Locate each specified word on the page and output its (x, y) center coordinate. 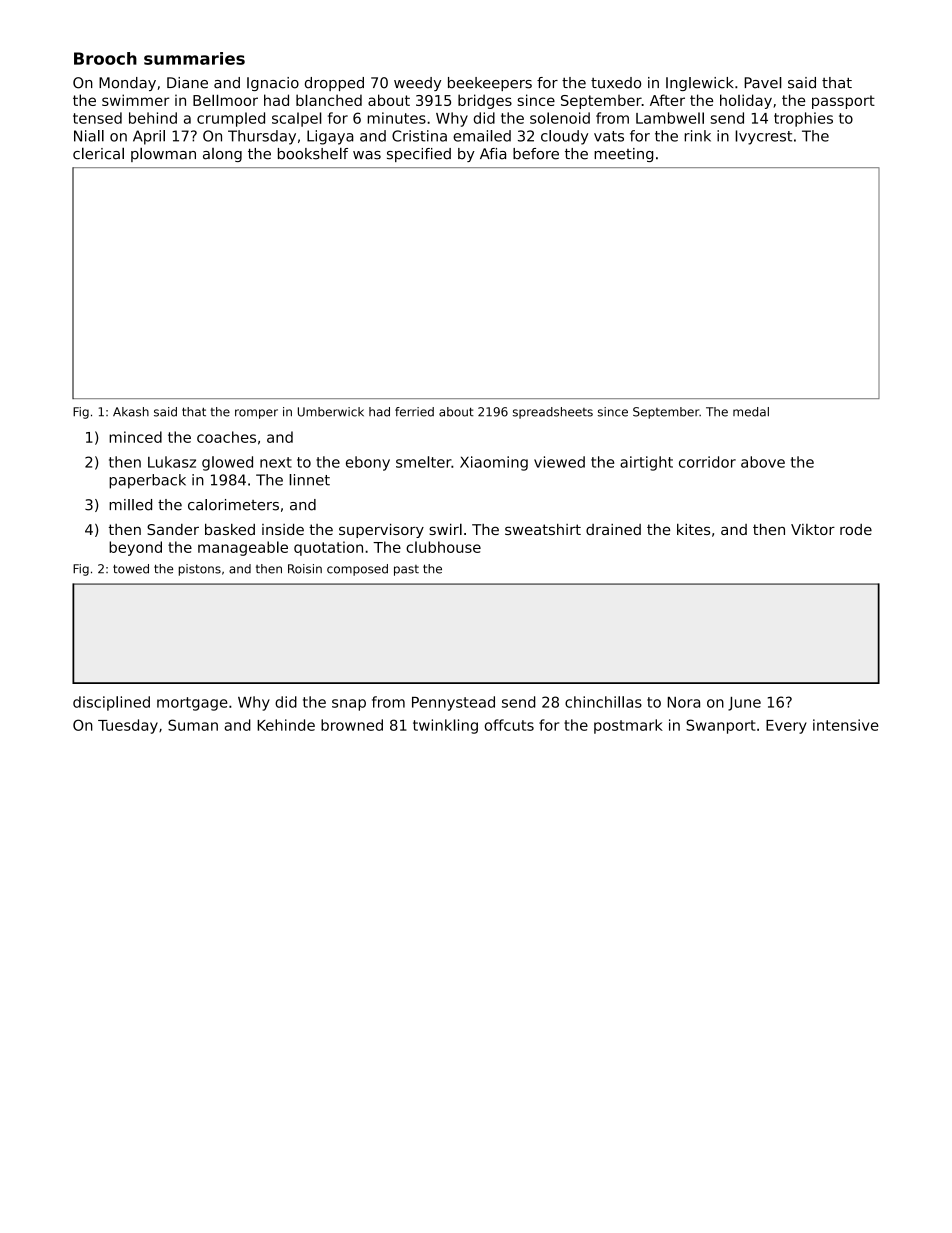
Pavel (763, 83)
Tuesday (128, 726)
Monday (127, 84)
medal (751, 412)
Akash (131, 412)
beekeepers (490, 84)
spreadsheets (553, 413)
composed (357, 570)
